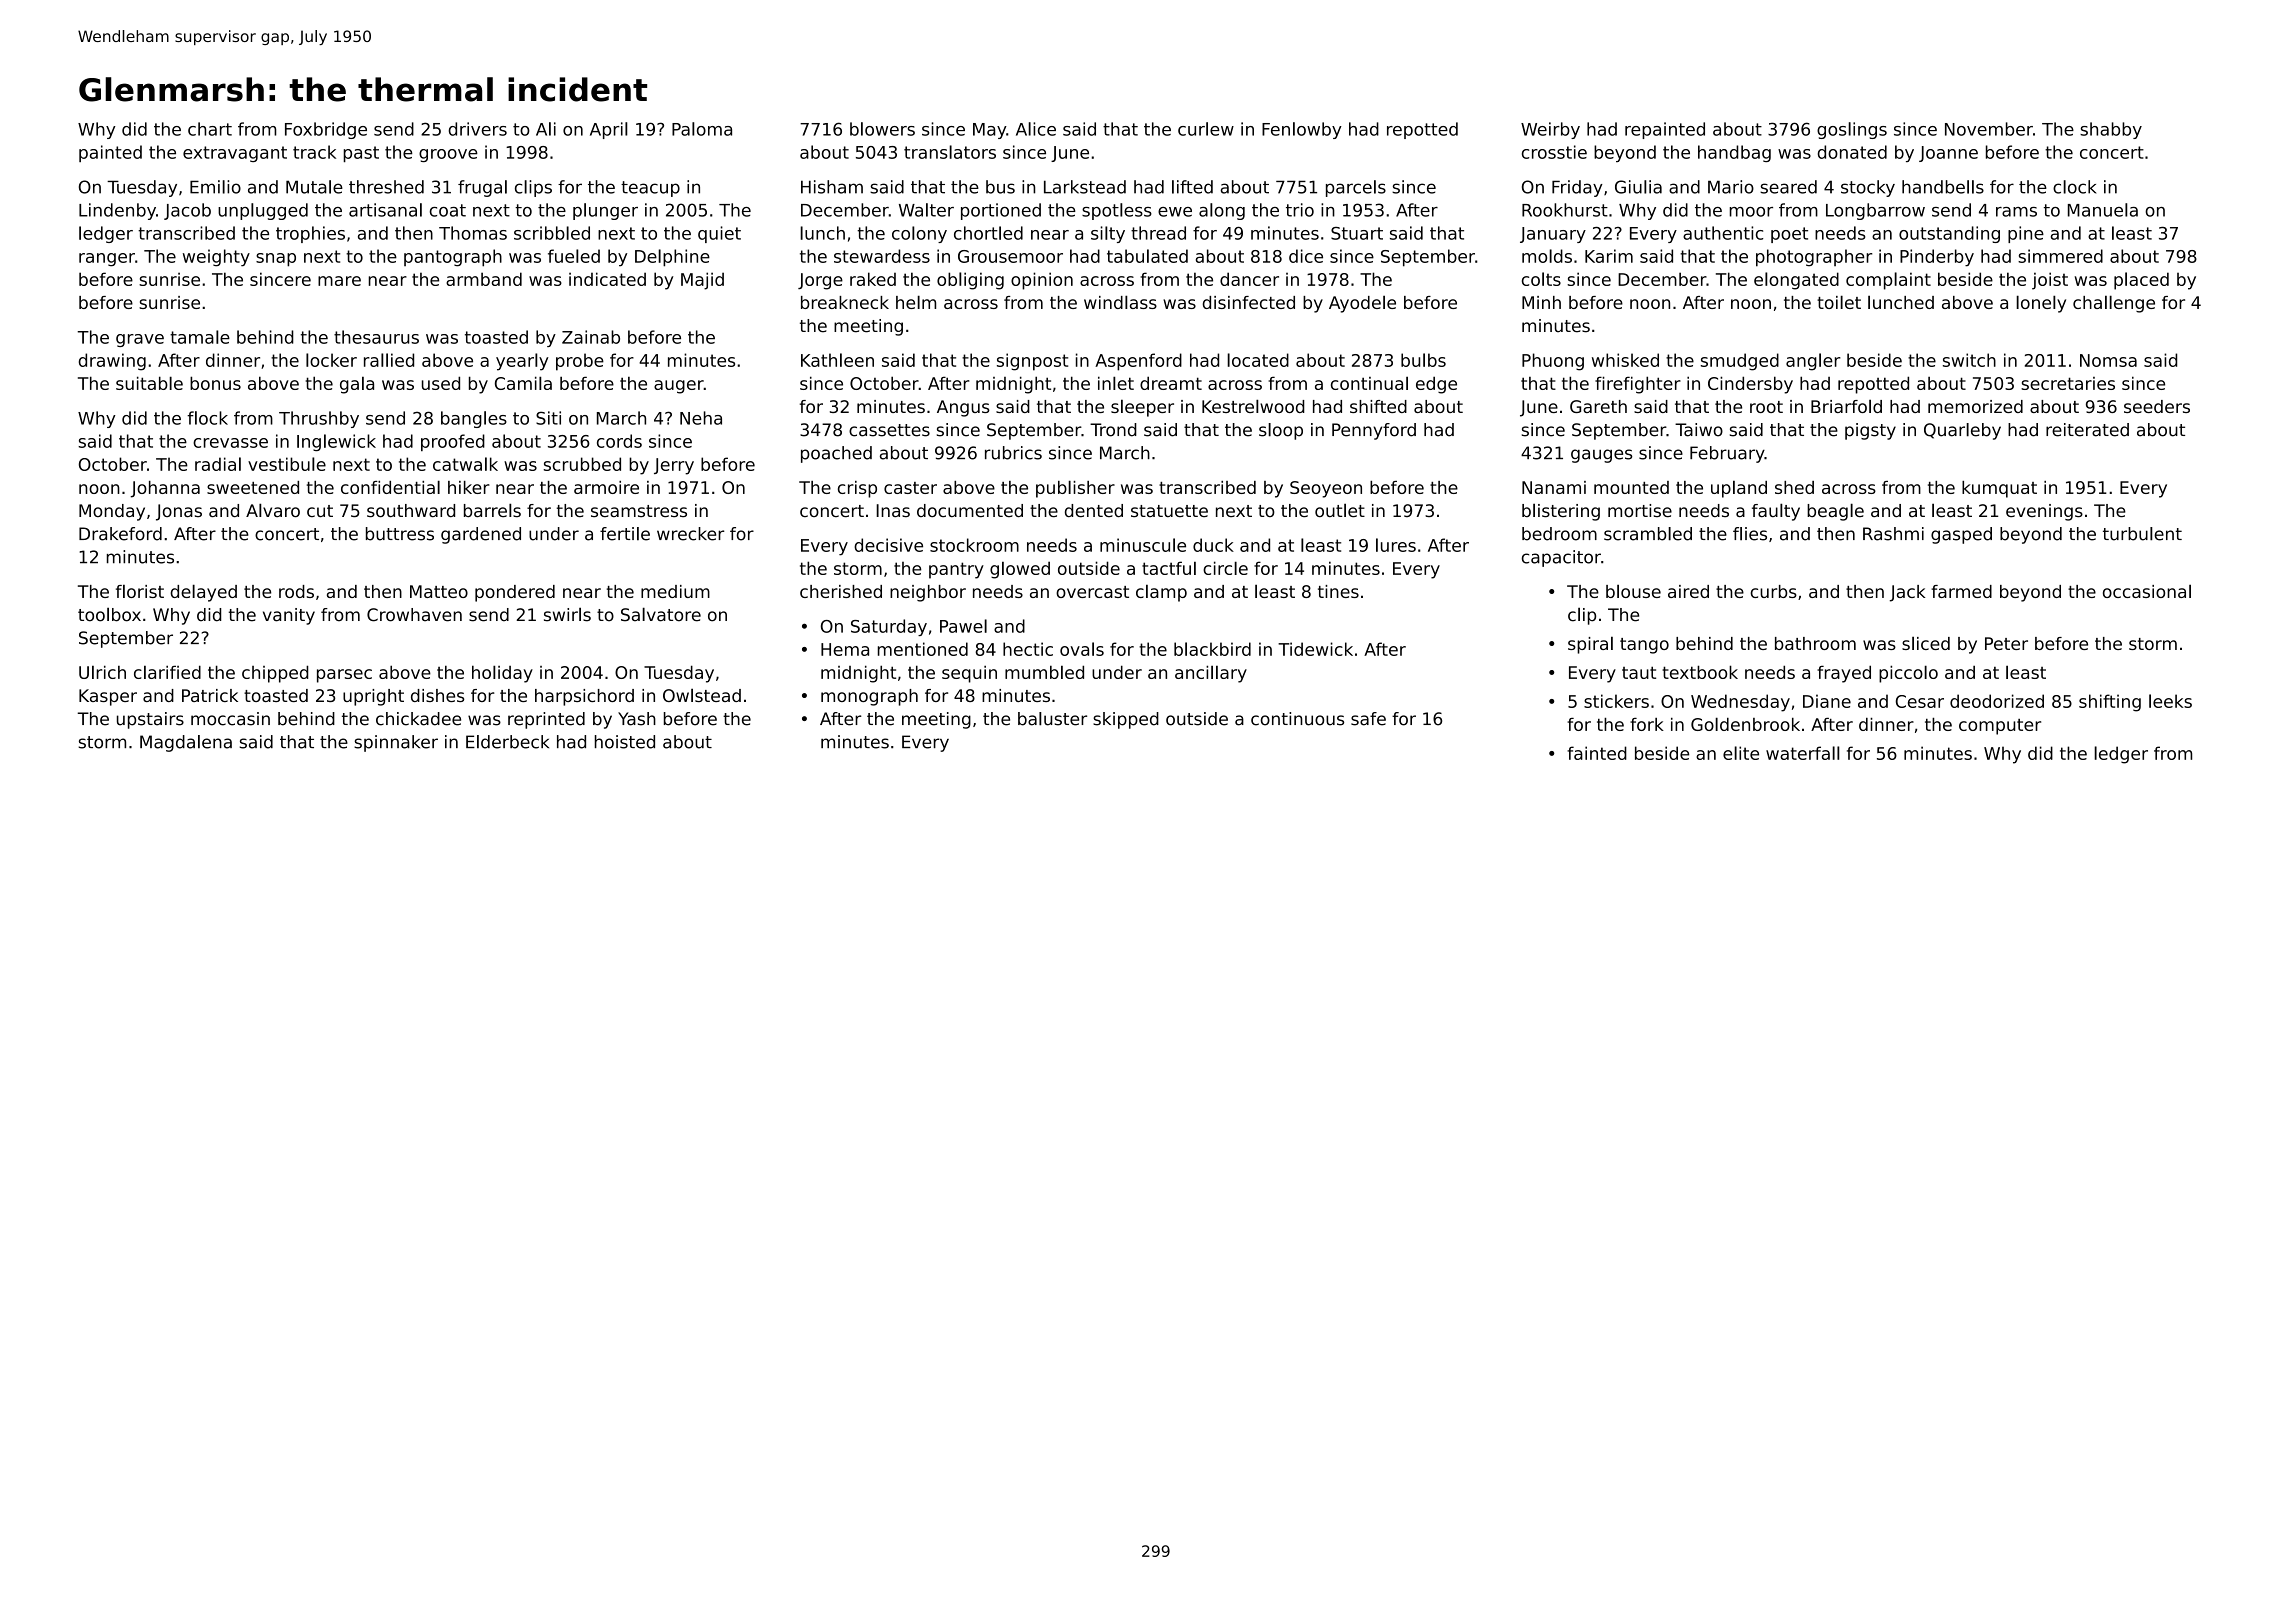 This screenshot has height=1614, width=2282. I want to click on Rookhurst, so click(1565, 210).
